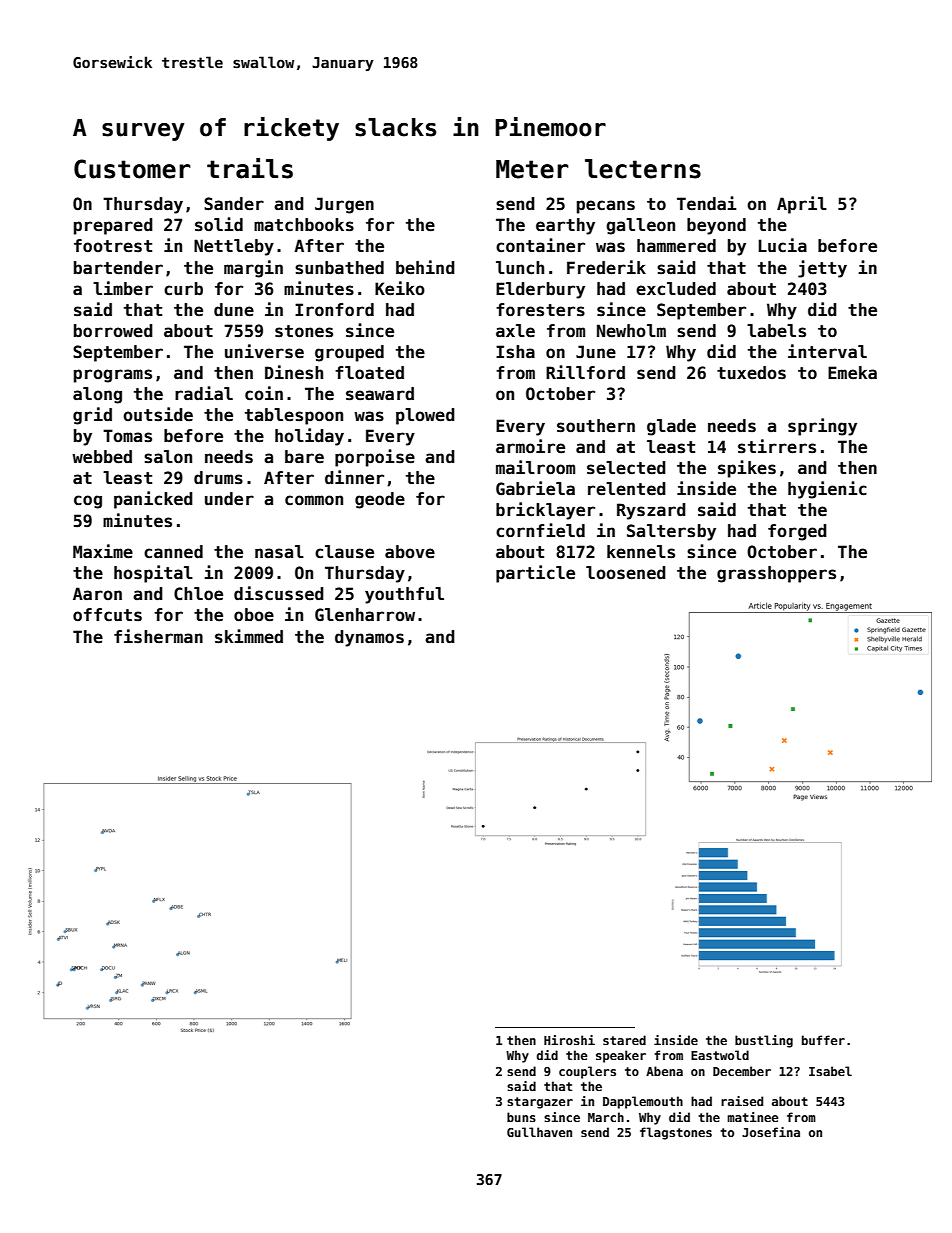 Image resolution: width=952 pixels, height=1233 pixels. I want to click on grasshoppers, so click(776, 574).
